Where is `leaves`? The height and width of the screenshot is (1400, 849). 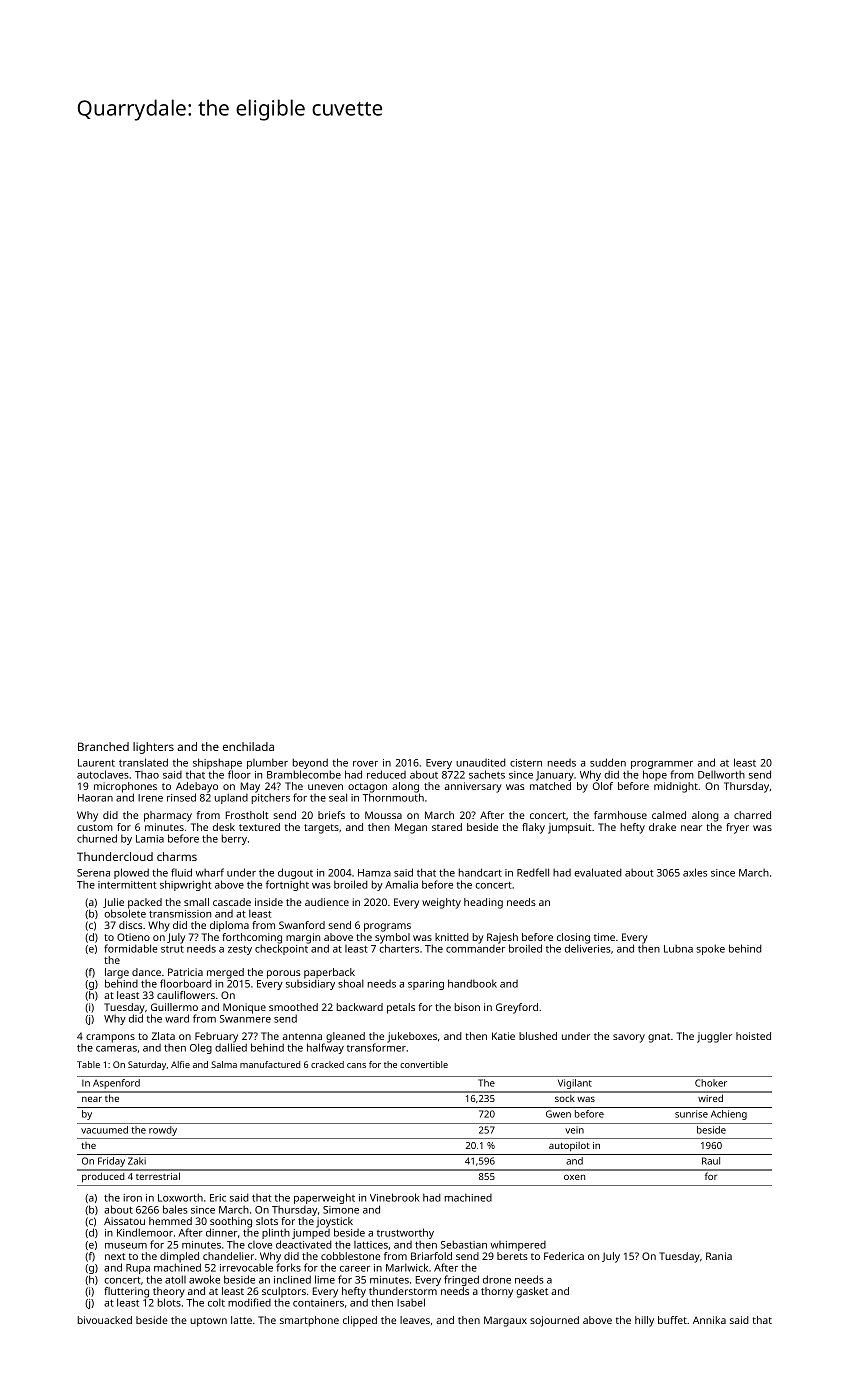
leaves is located at coordinates (415, 1320).
